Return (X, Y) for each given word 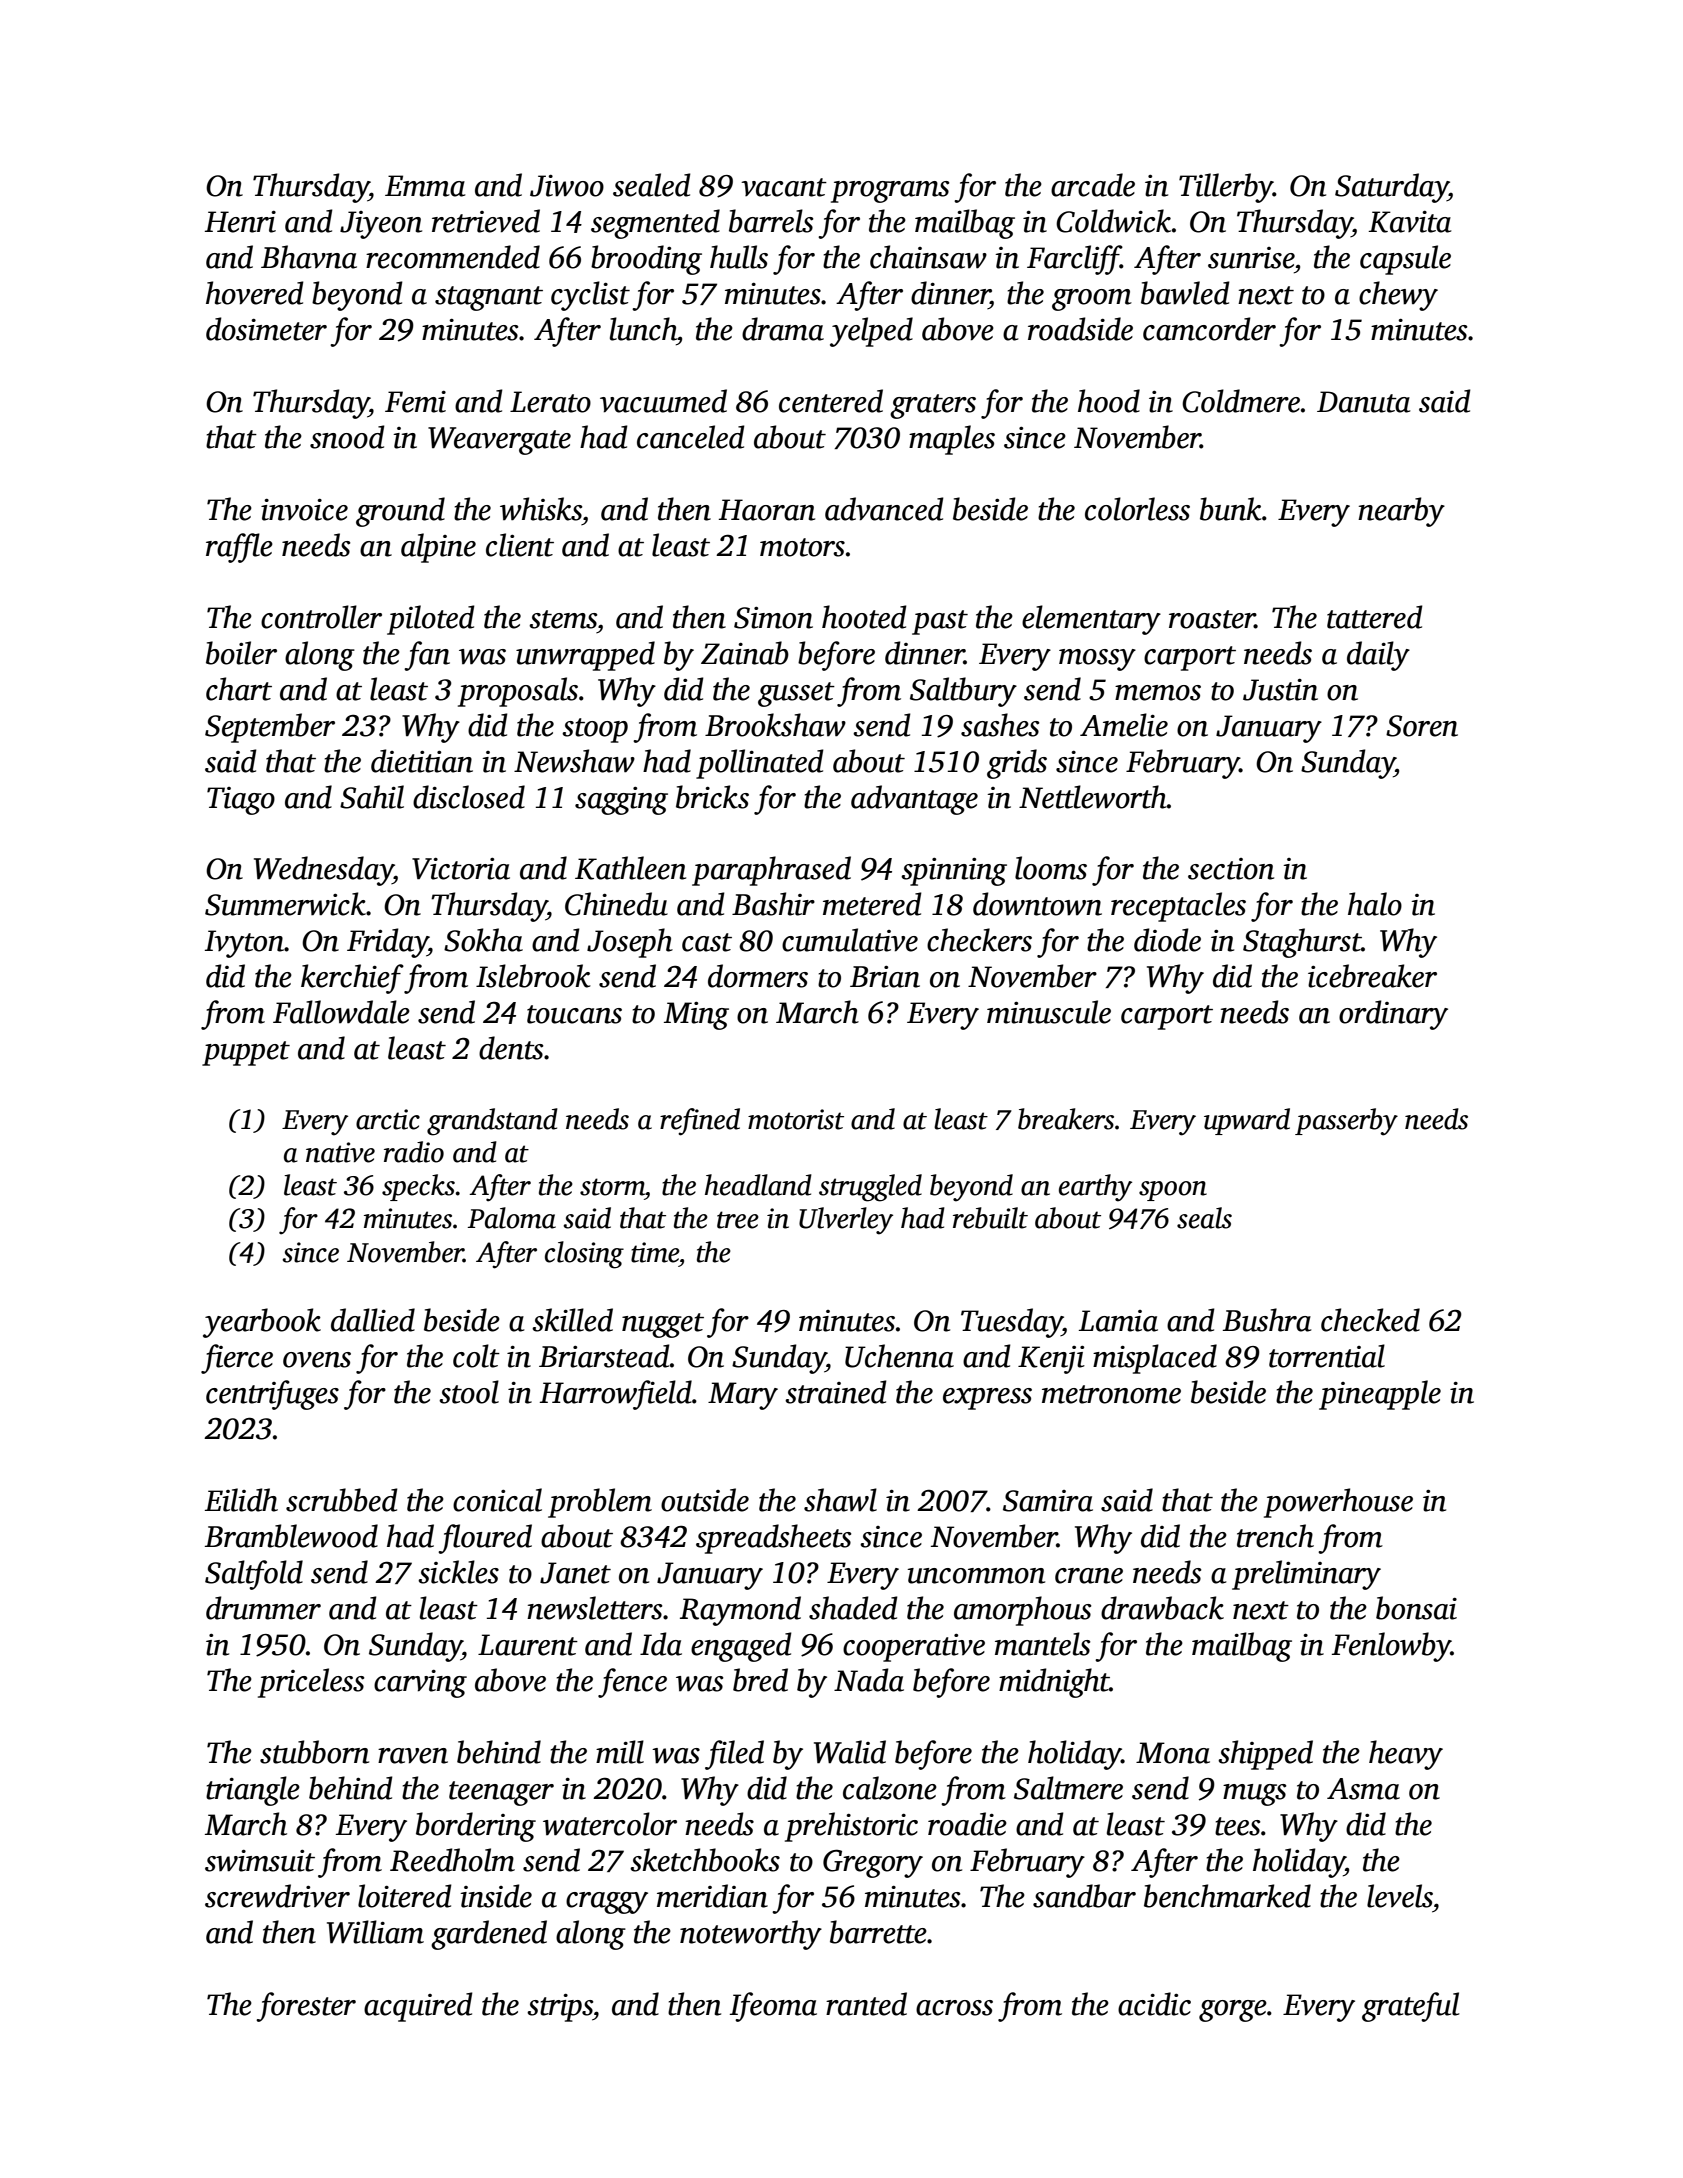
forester (306, 2007)
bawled (1185, 293)
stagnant (489, 298)
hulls (739, 257)
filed (734, 1755)
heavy (1406, 1755)
